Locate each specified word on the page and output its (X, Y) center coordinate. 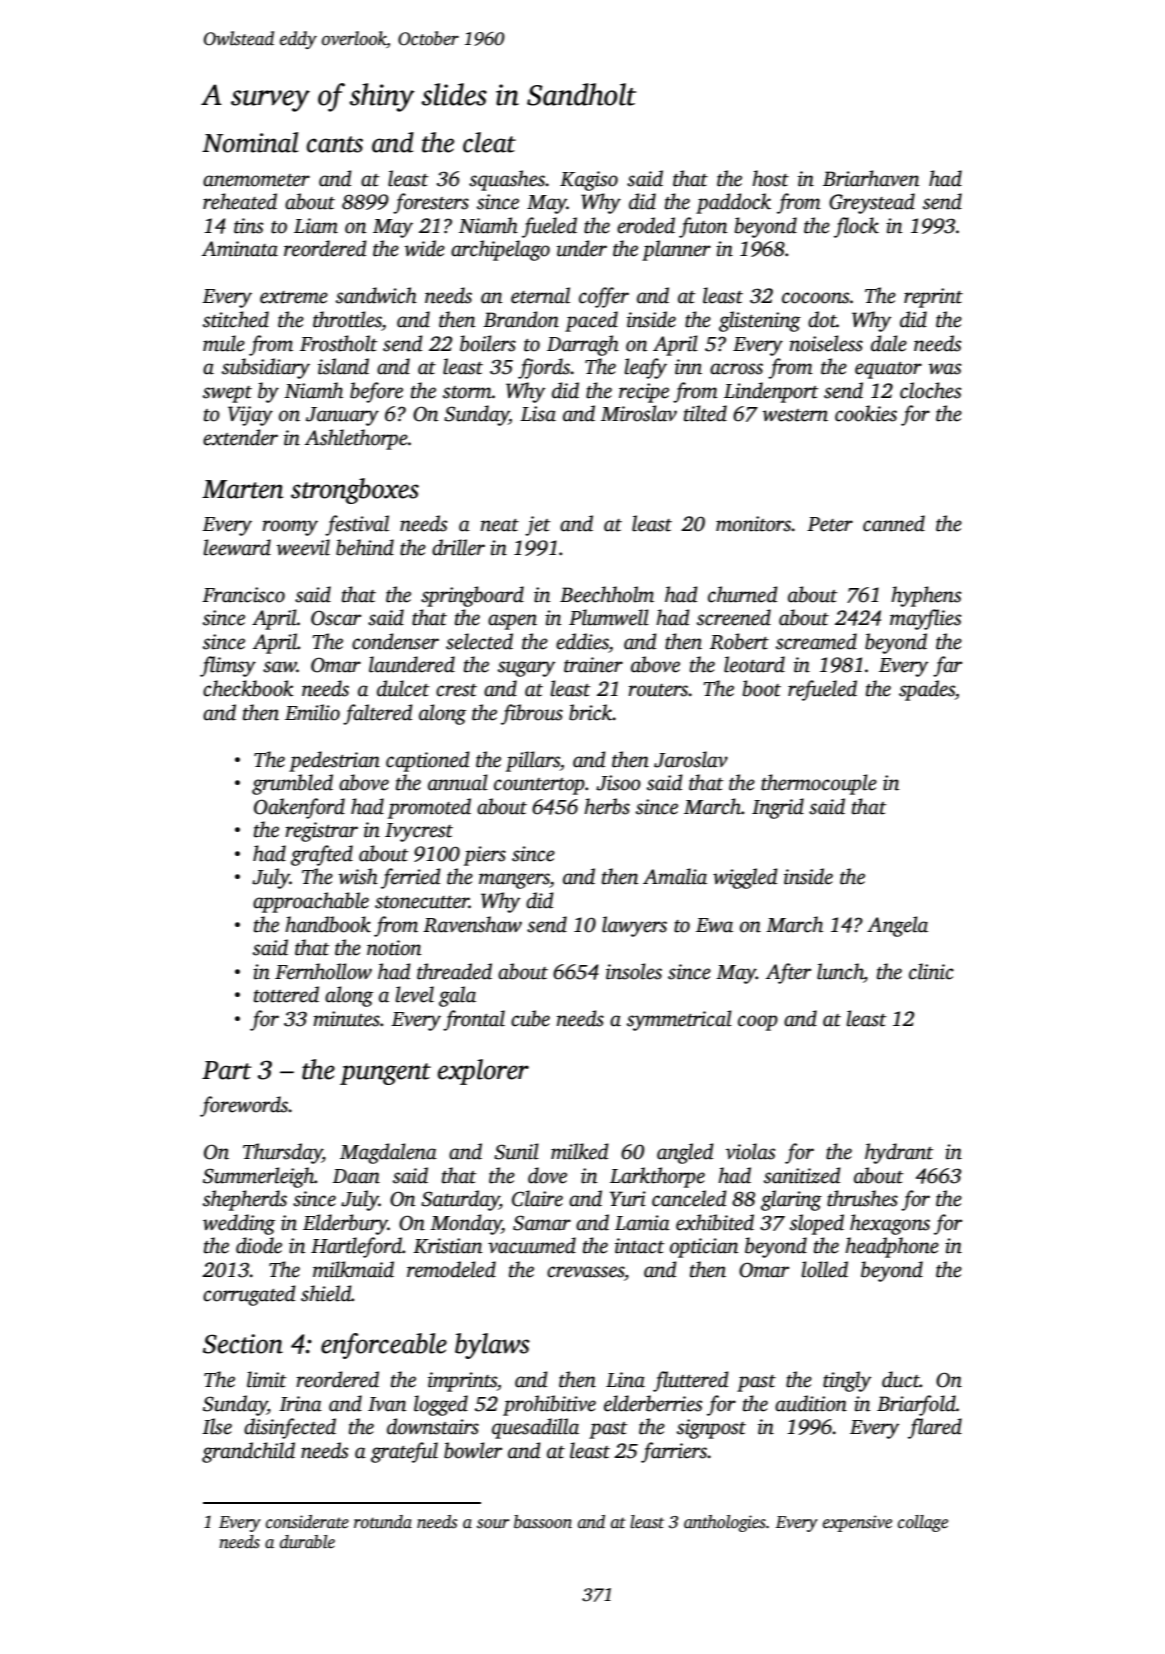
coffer (604, 297)
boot (762, 688)
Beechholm (607, 594)
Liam (316, 226)
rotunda (383, 1522)
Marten (243, 489)
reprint (933, 298)
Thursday (282, 1153)
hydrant (899, 1153)
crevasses (585, 1272)
